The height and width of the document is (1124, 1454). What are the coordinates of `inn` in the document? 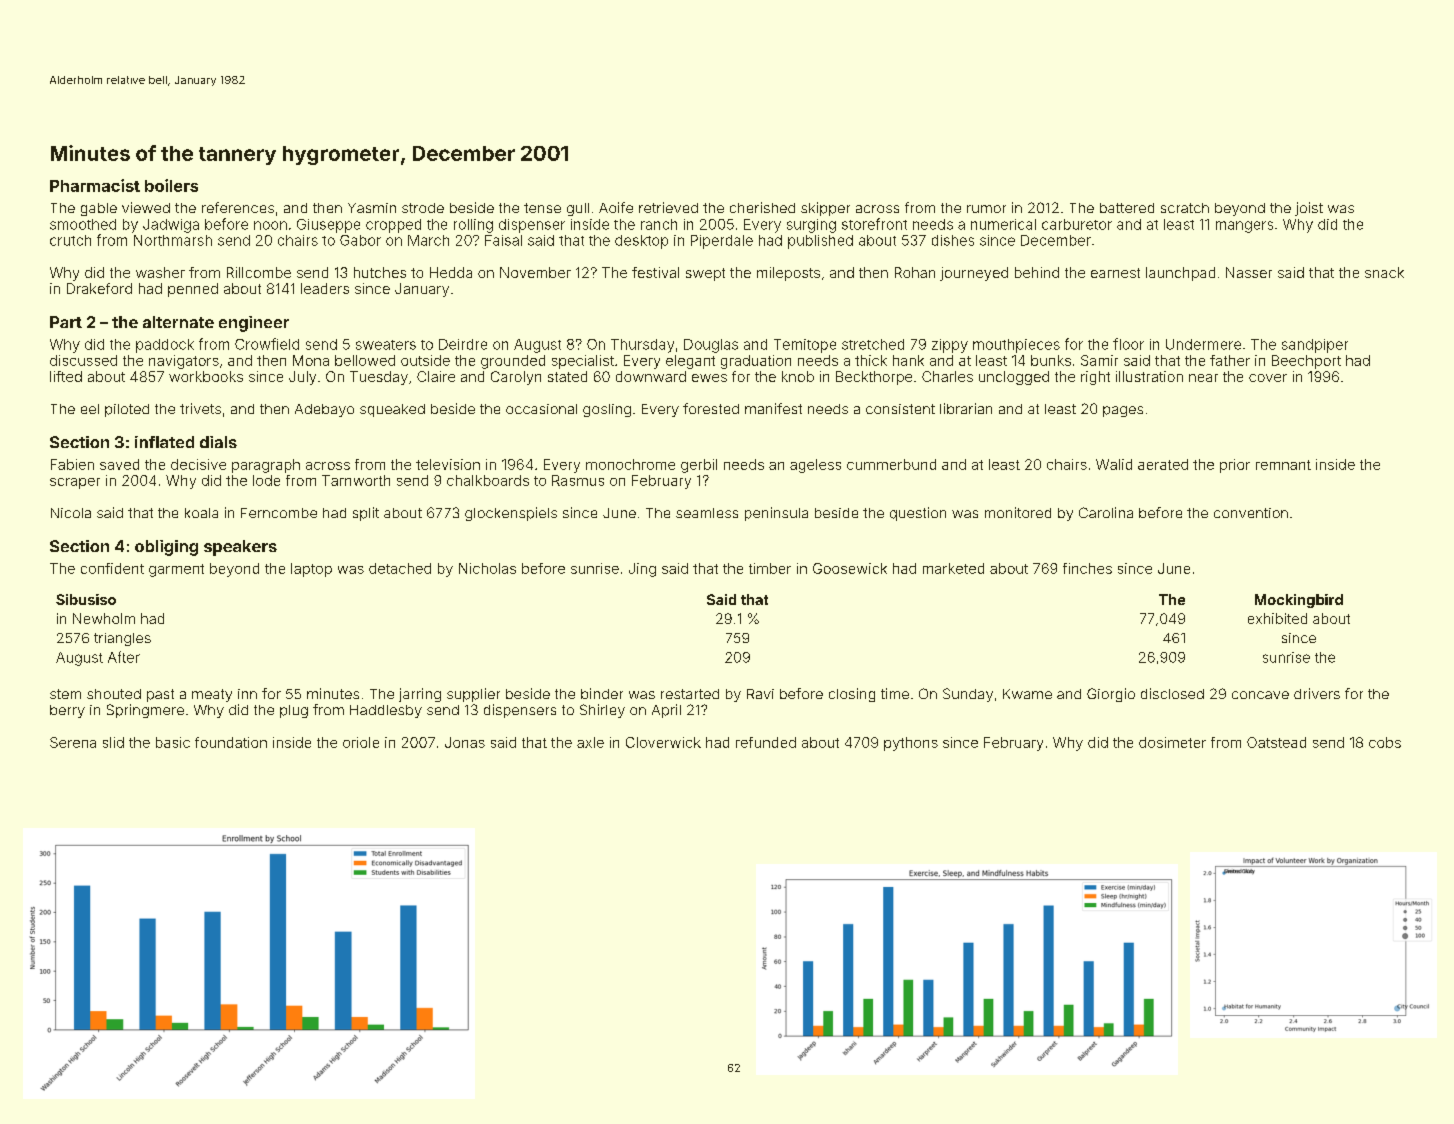 It's located at (247, 694).
